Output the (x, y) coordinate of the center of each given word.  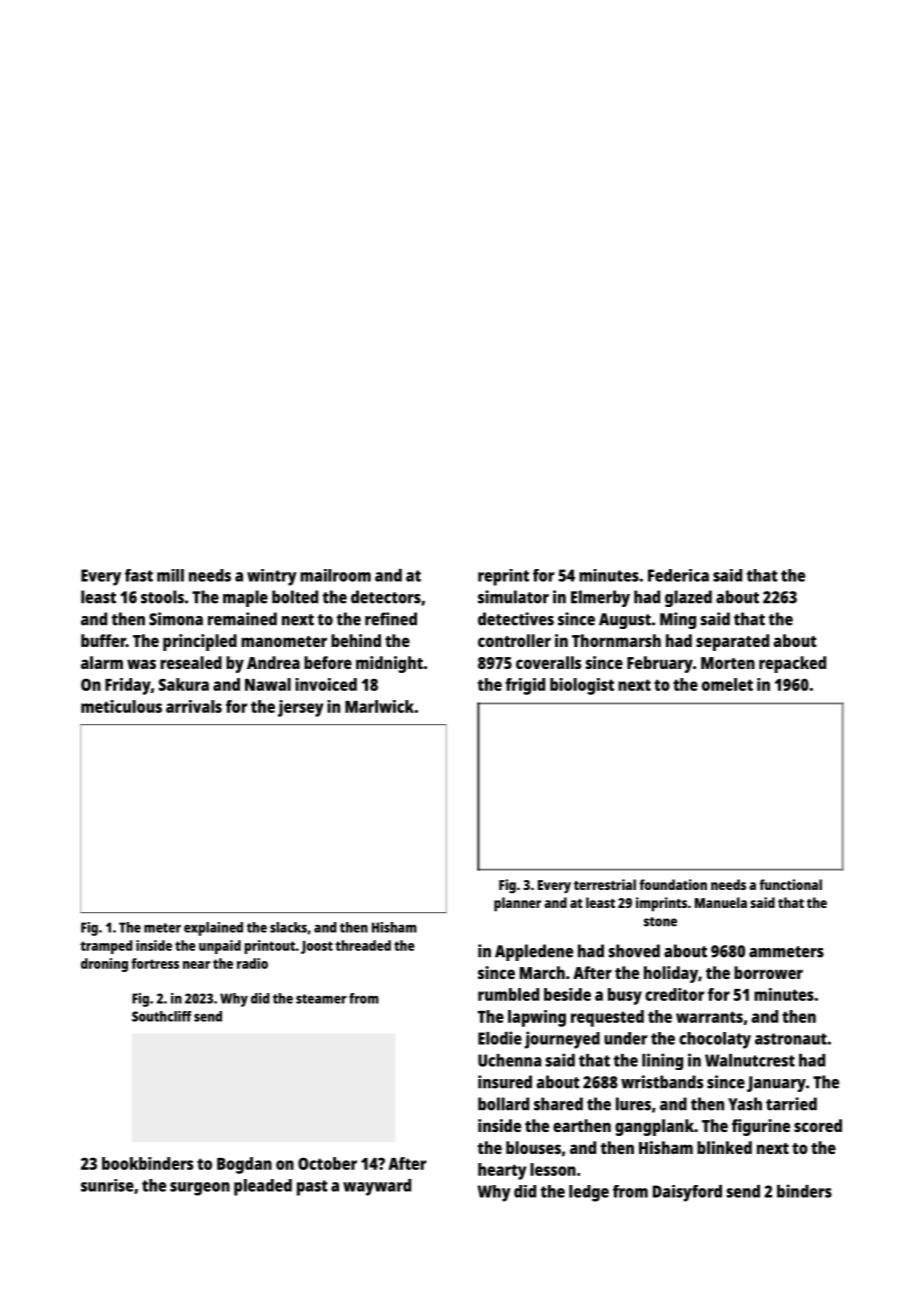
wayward (377, 1187)
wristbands (662, 1082)
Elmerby (600, 598)
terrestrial (605, 884)
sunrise (107, 1185)
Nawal (268, 684)
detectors (386, 597)
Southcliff (162, 1016)
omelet (727, 684)
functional (790, 884)
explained (213, 929)
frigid (525, 686)
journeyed (562, 1040)
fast (139, 575)
